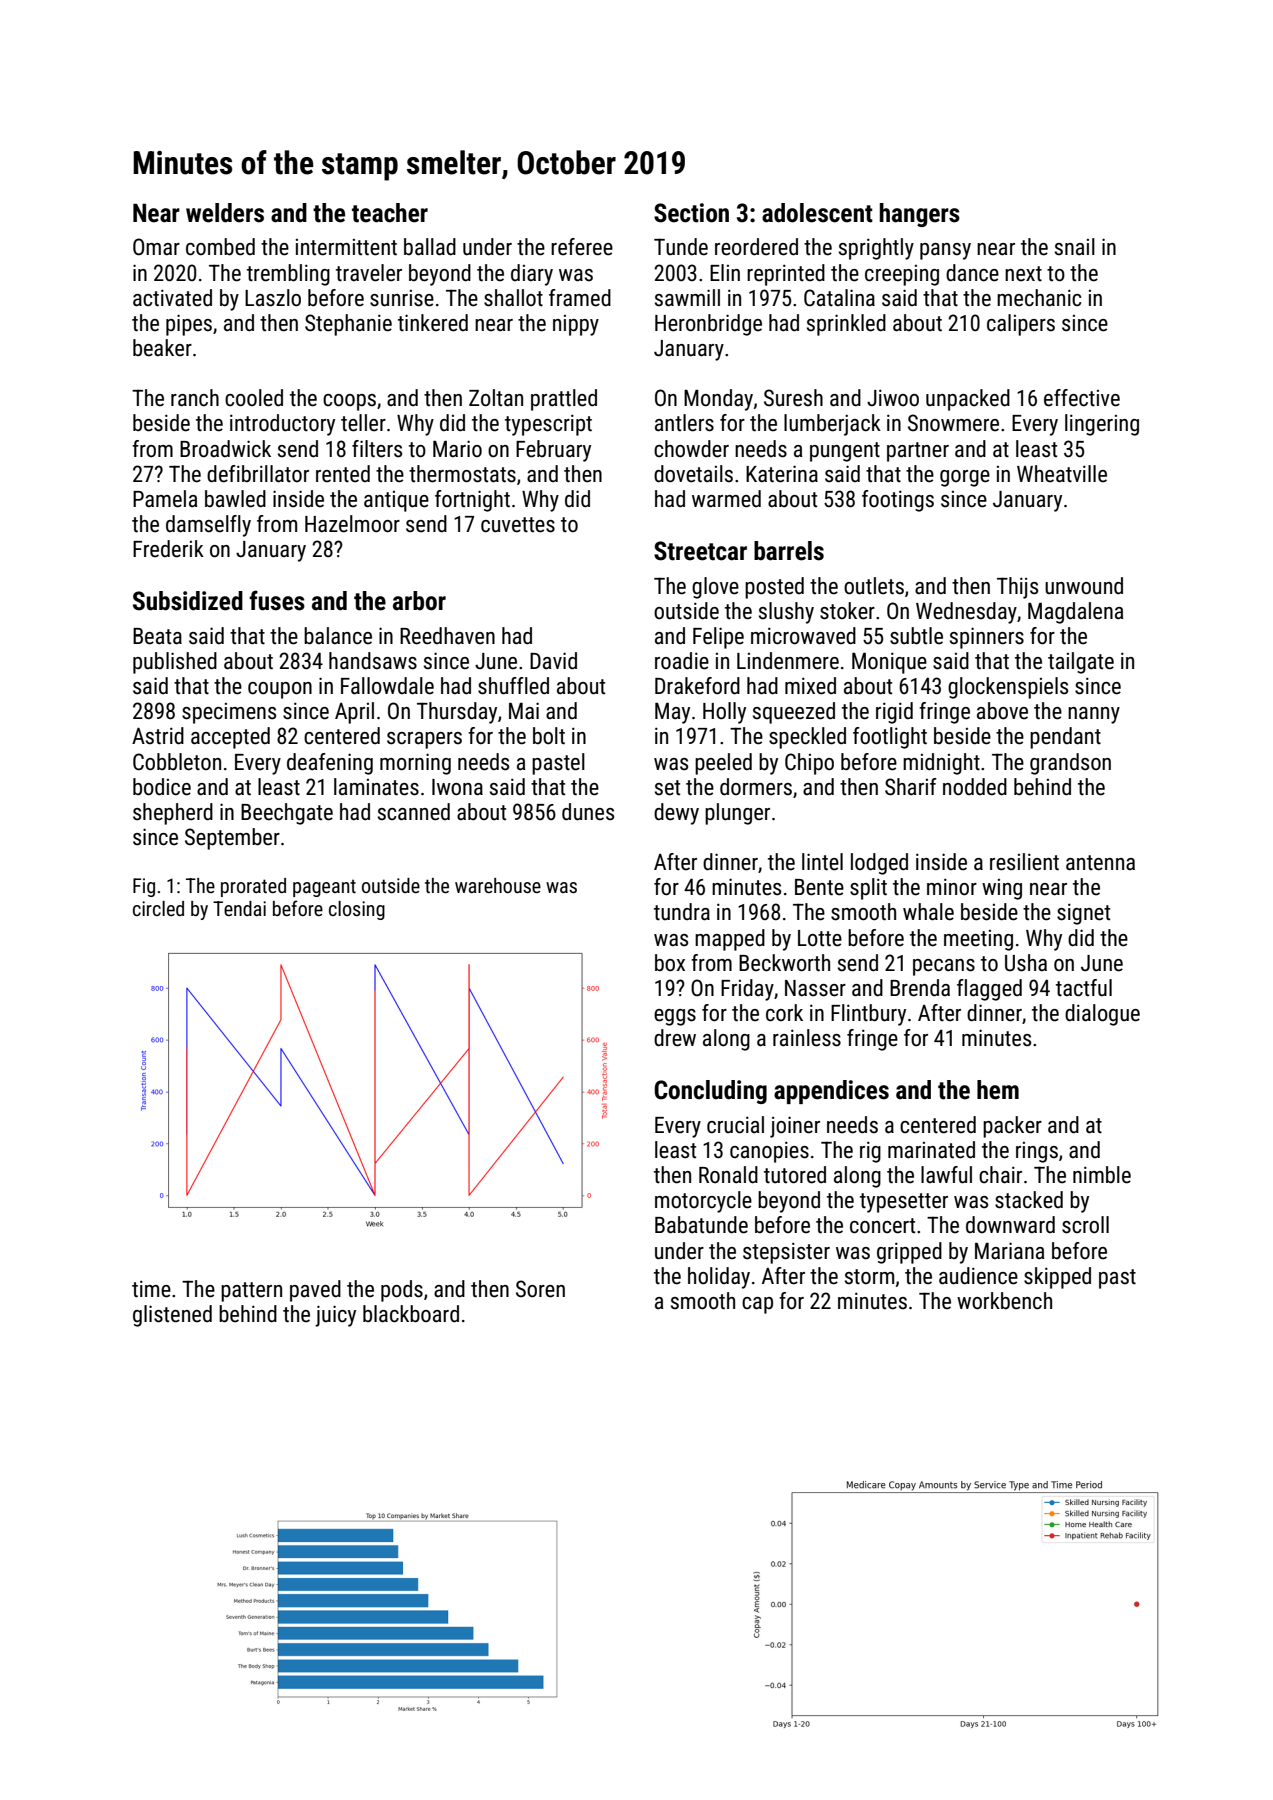 The image size is (1273, 1800). I want to click on tundra, so click(682, 912).
